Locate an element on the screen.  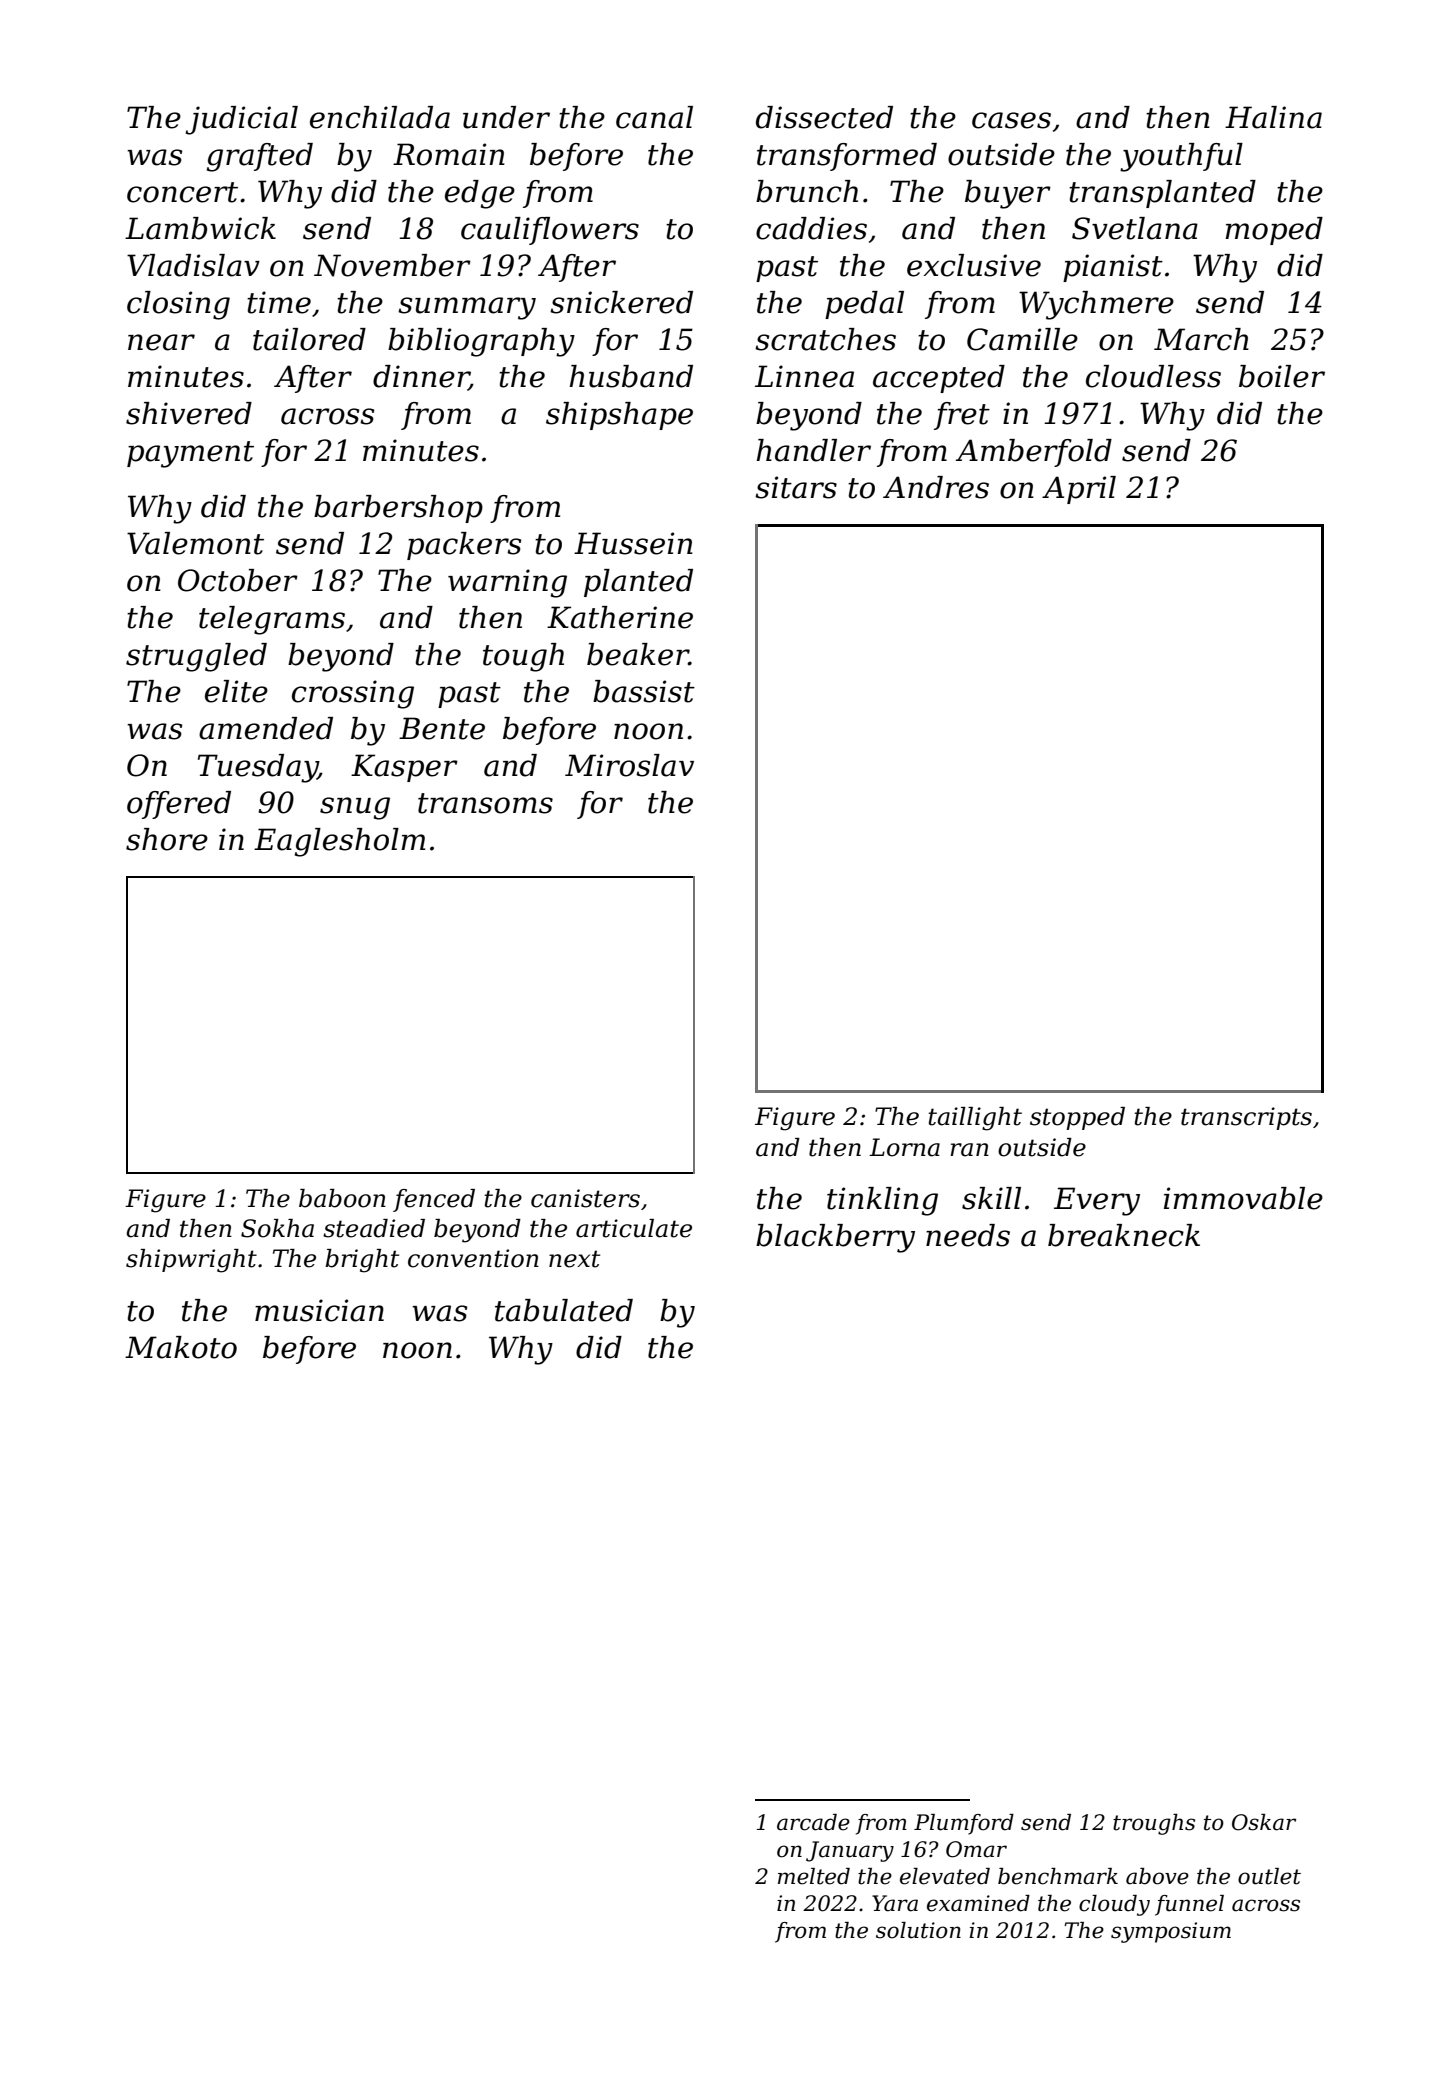
melted is located at coordinates (814, 1876).
